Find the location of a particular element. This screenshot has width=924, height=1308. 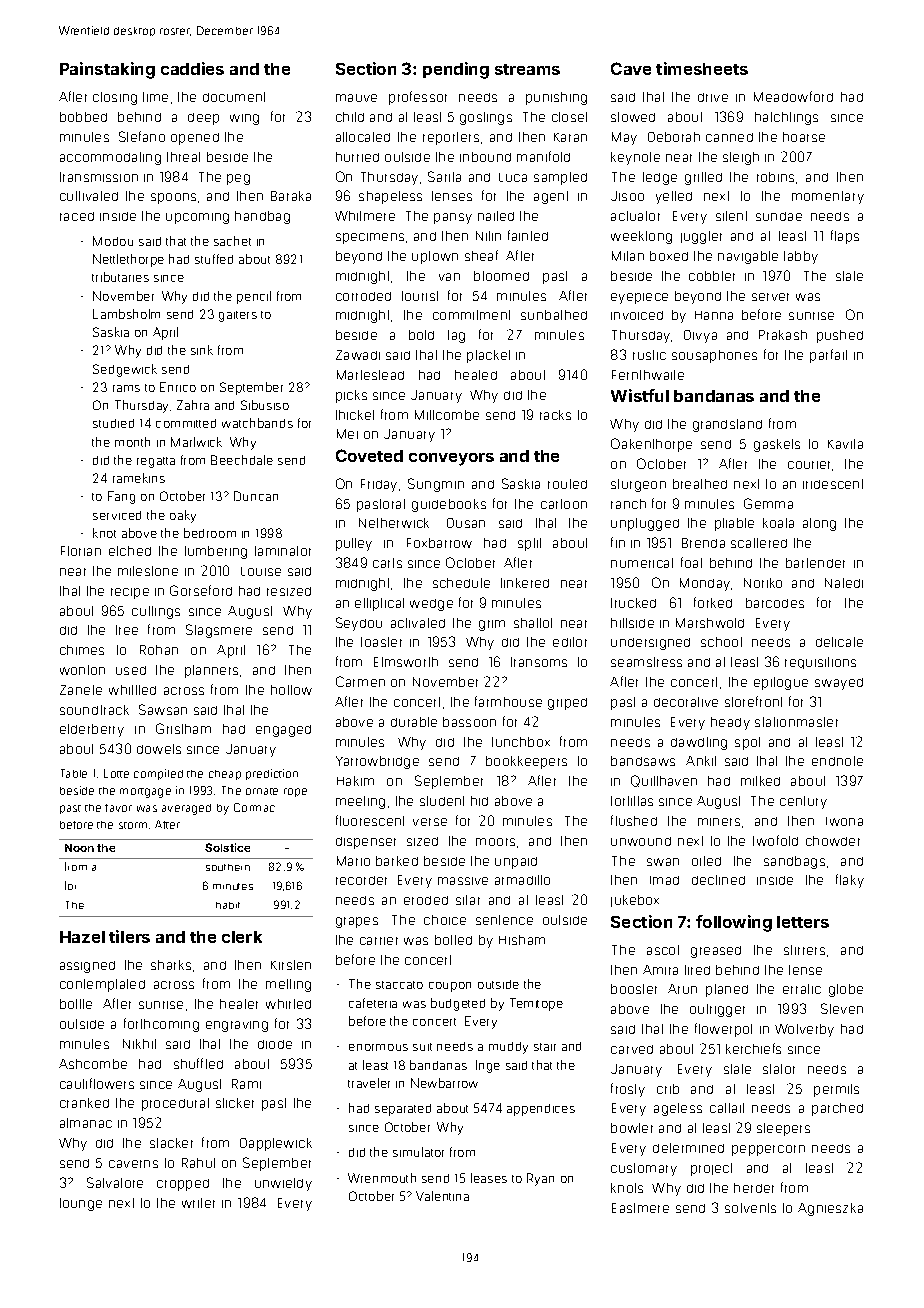

Painstaking is located at coordinates (107, 70).
